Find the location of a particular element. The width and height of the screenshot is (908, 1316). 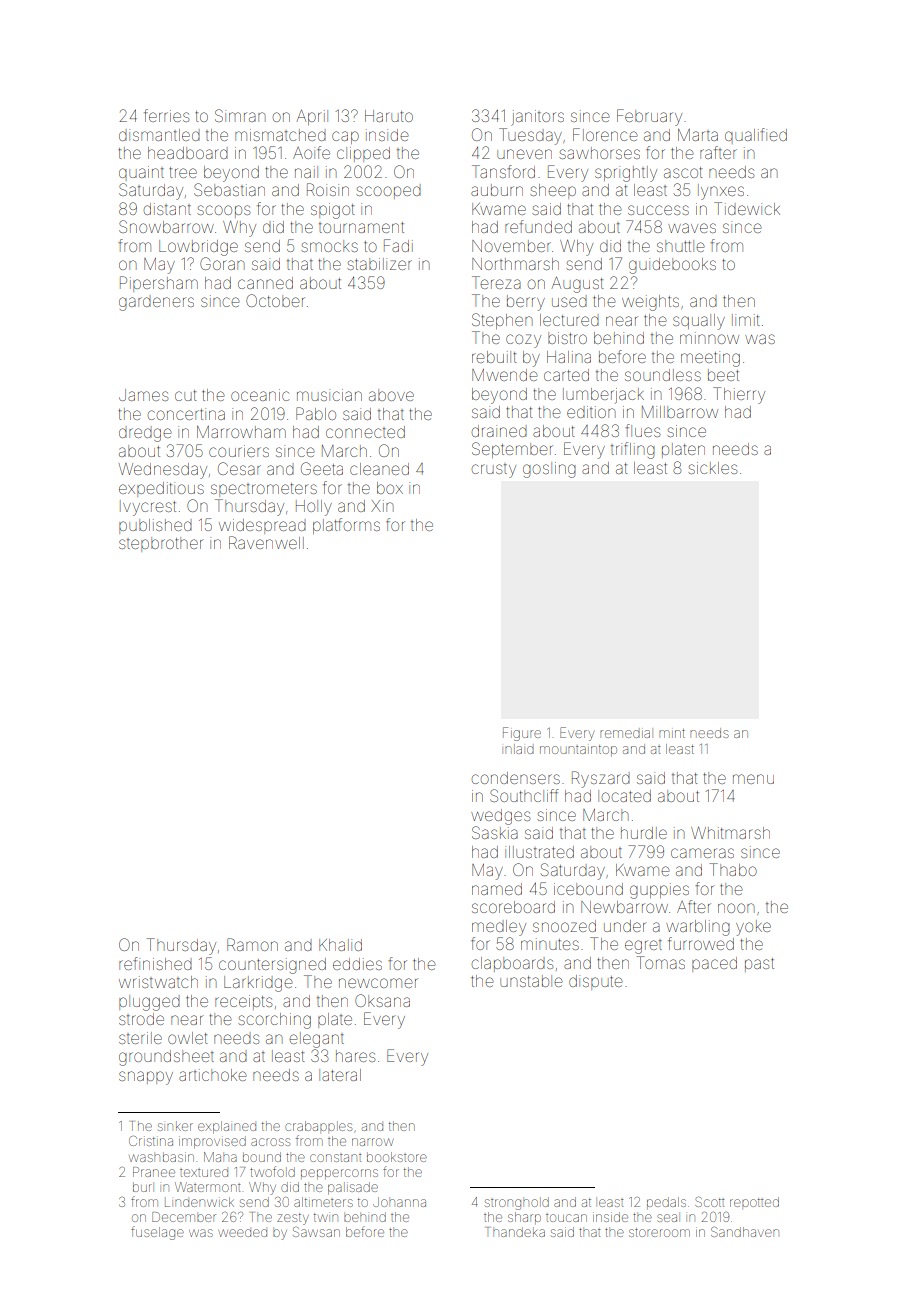

Pablo is located at coordinates (316, 413).
